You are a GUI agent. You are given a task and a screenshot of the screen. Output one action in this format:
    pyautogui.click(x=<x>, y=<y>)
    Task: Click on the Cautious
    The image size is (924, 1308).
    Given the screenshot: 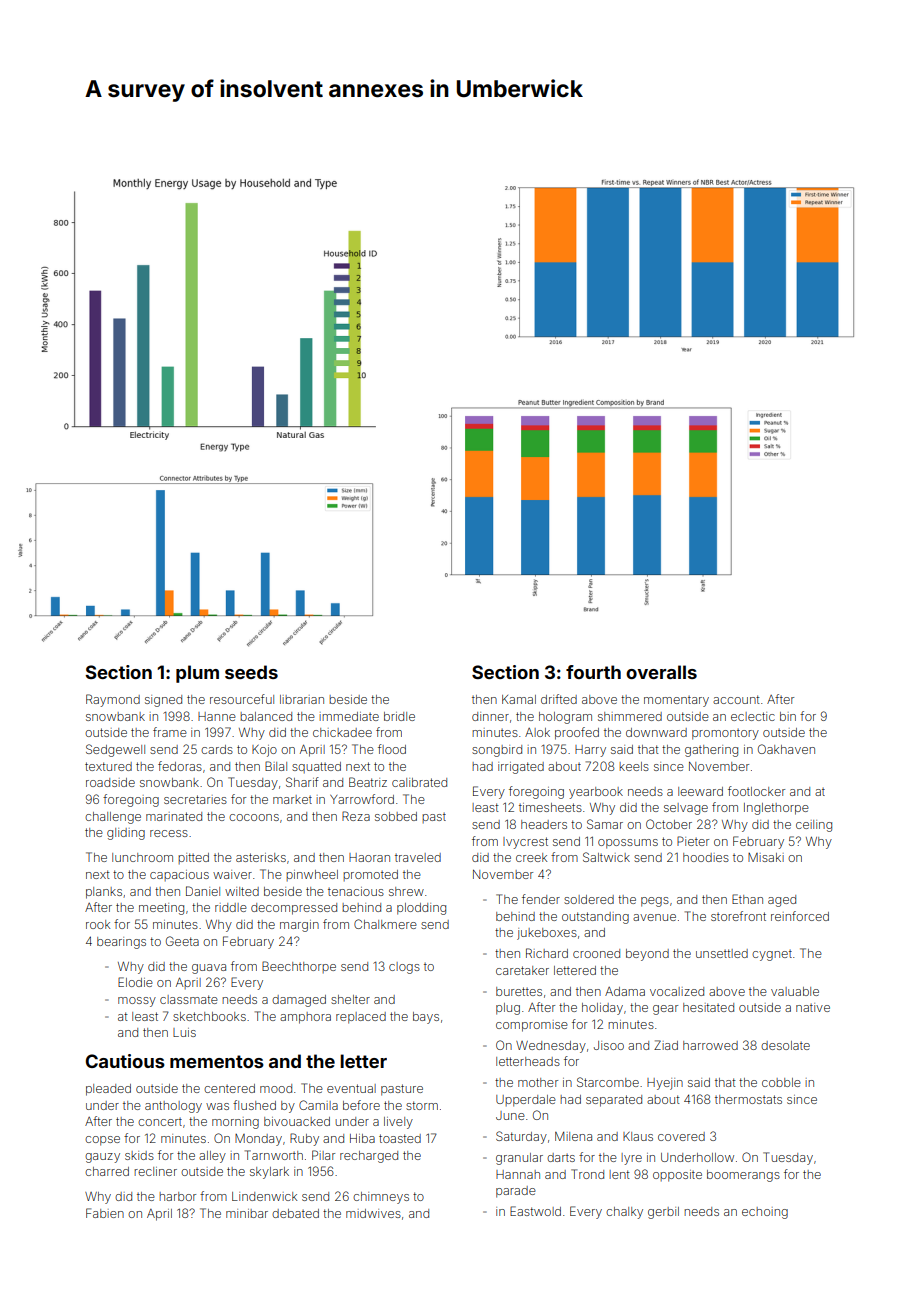 What is the action you would take?
    pyautogui.click(x=125, y=1061)
